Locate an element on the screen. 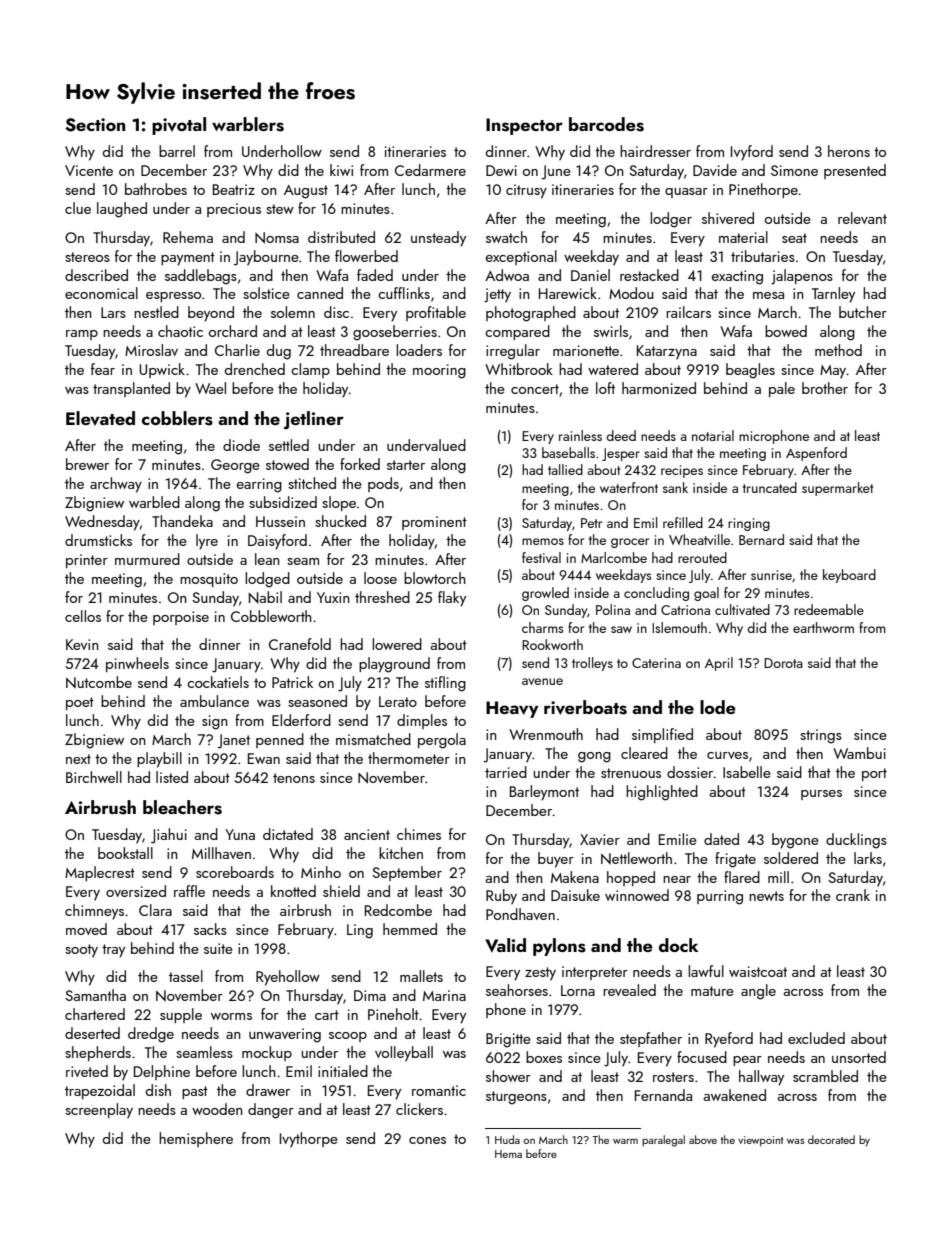  Wambui is located at coordinates (859, 753).
